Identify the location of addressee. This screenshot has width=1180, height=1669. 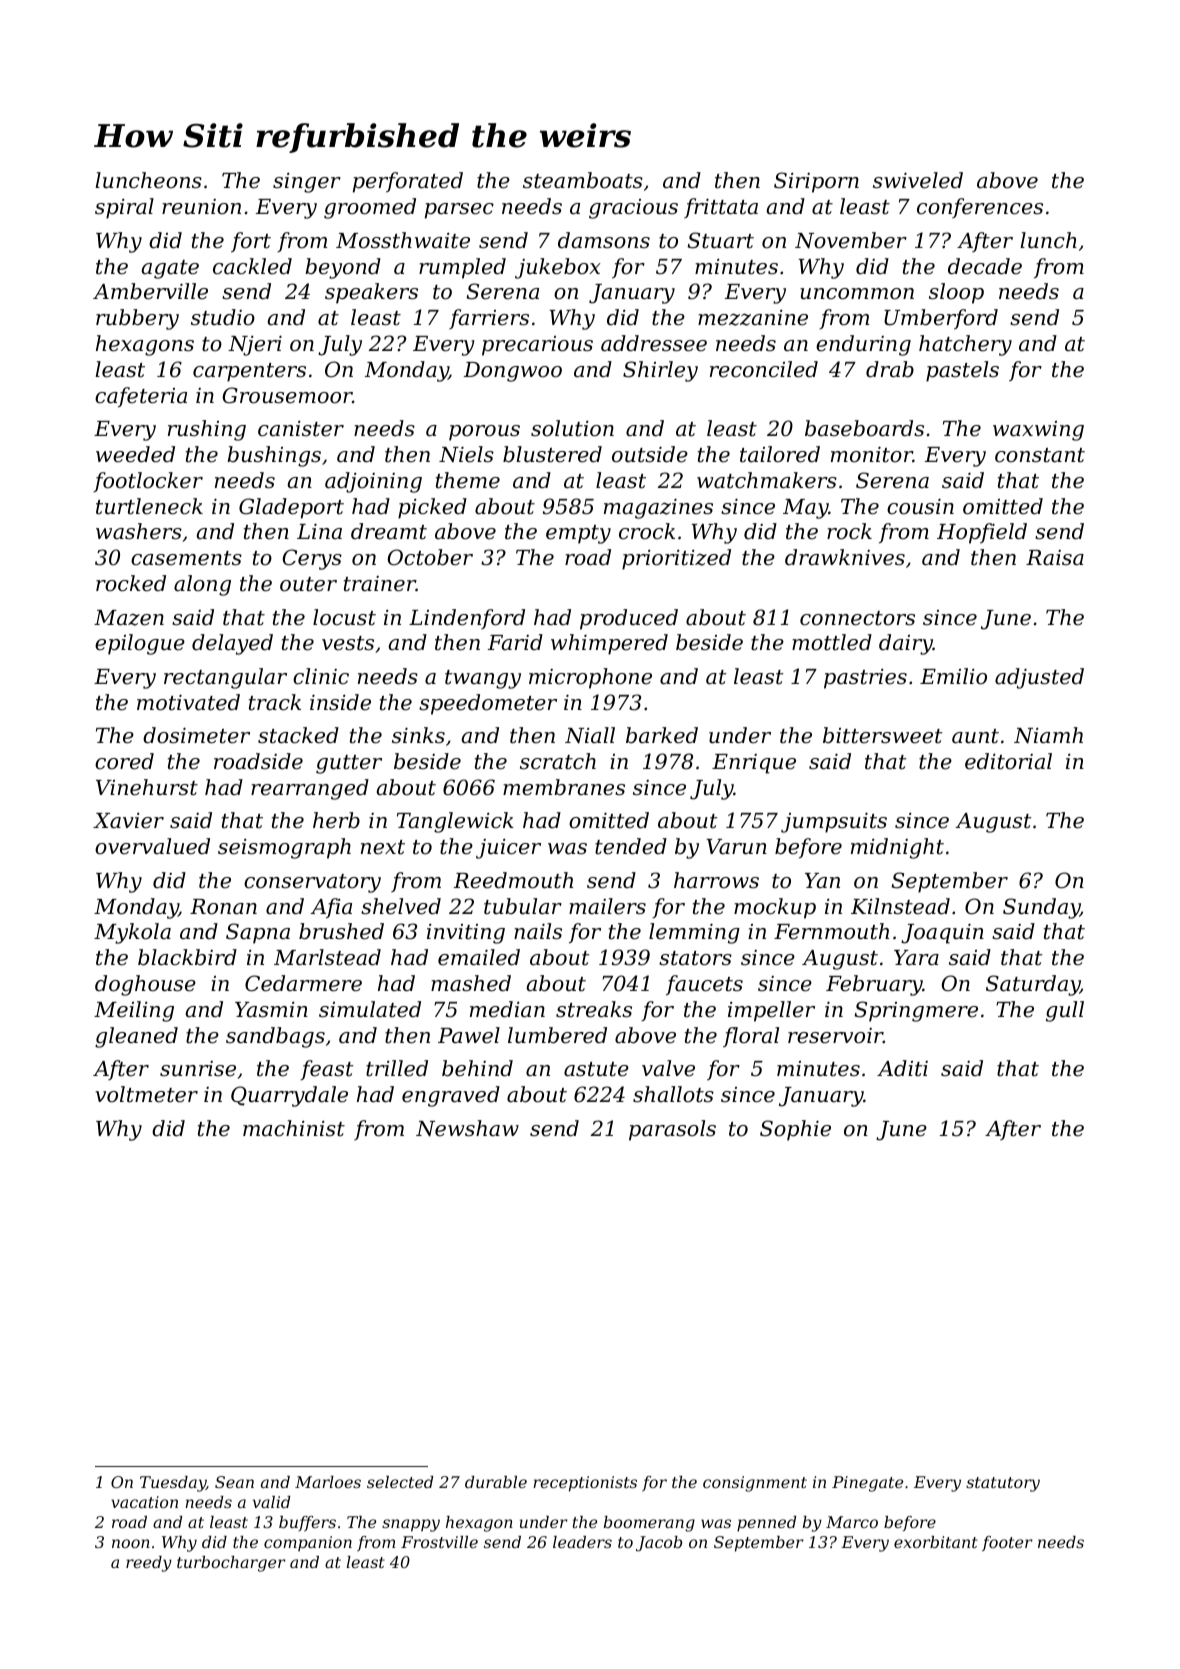
(654, 343).
